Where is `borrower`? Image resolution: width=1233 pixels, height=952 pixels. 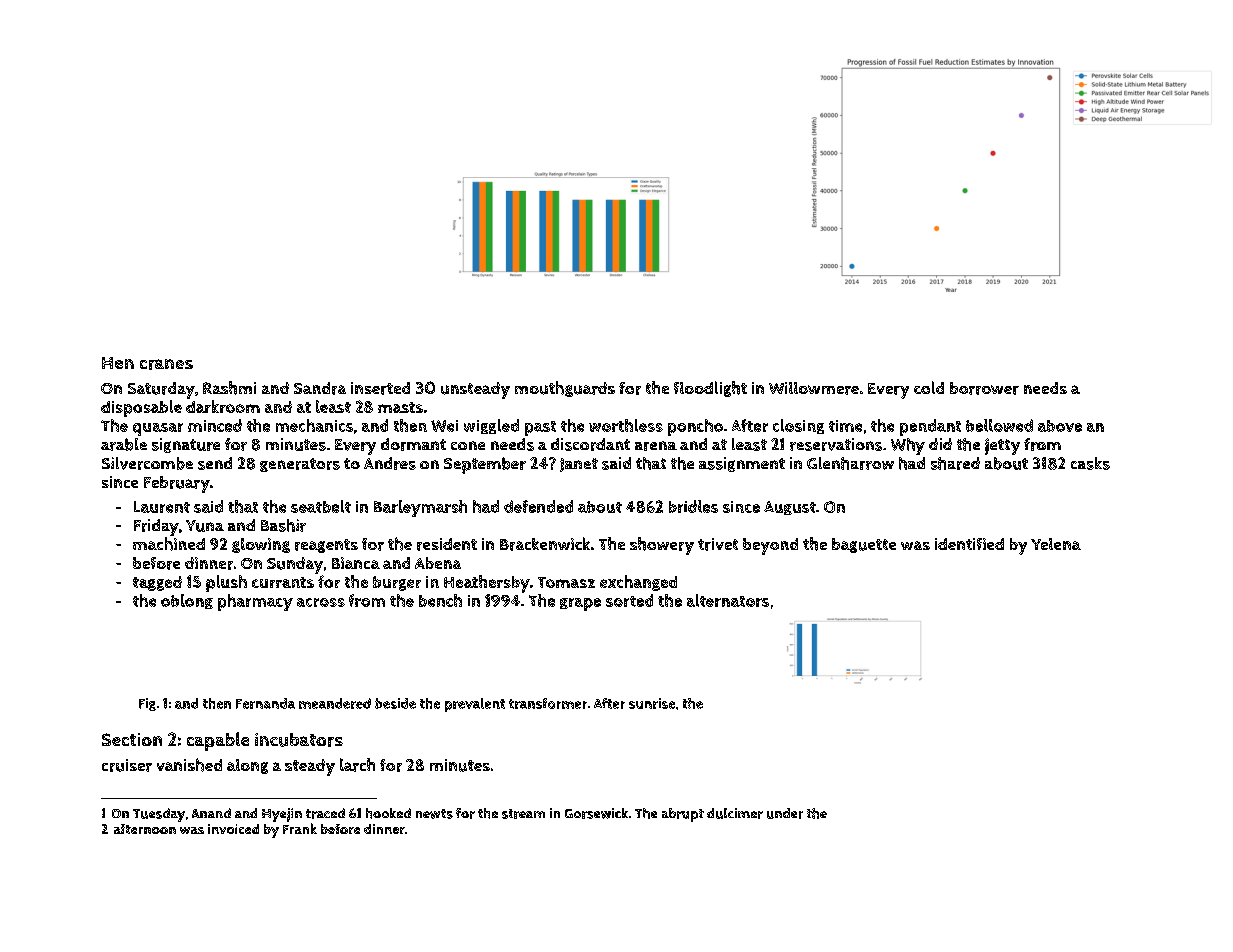 borrower is located at coordinates (984, 388).
